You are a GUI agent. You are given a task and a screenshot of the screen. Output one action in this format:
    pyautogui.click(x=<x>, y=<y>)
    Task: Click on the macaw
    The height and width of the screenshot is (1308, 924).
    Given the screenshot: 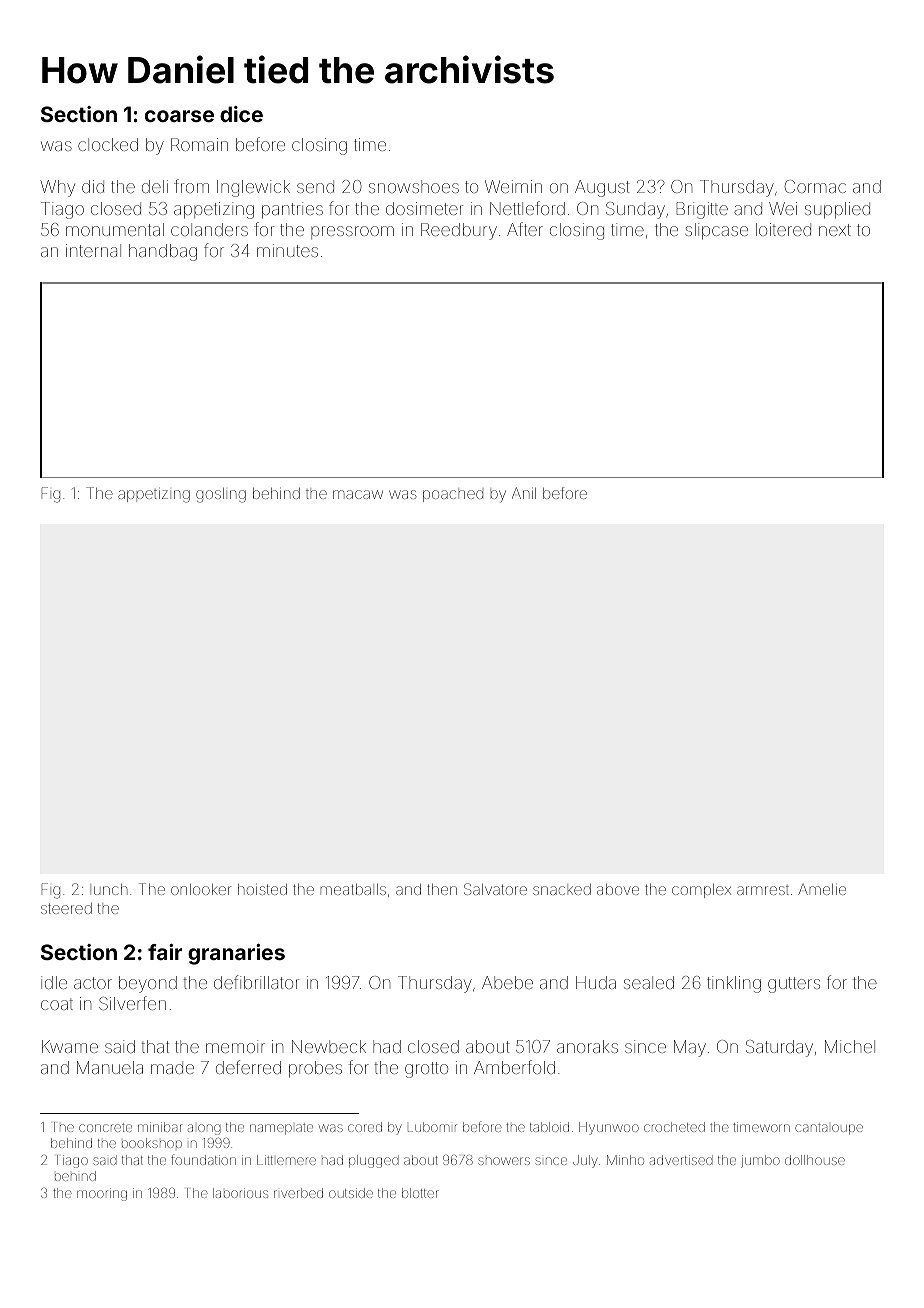 What is the action you would take?
    pyautogui.click(x=358, y=494)
